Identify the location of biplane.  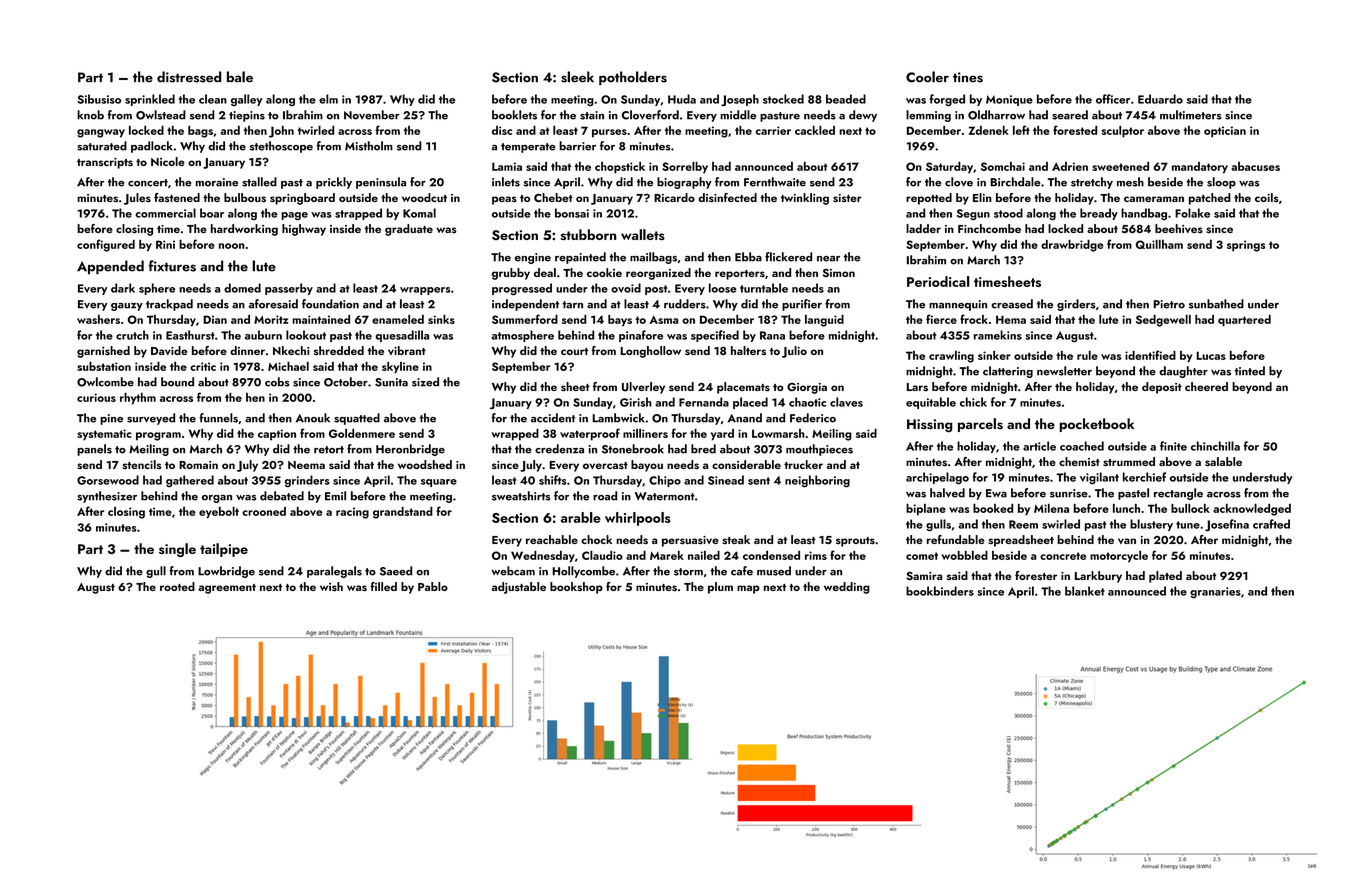
(926, 510).
